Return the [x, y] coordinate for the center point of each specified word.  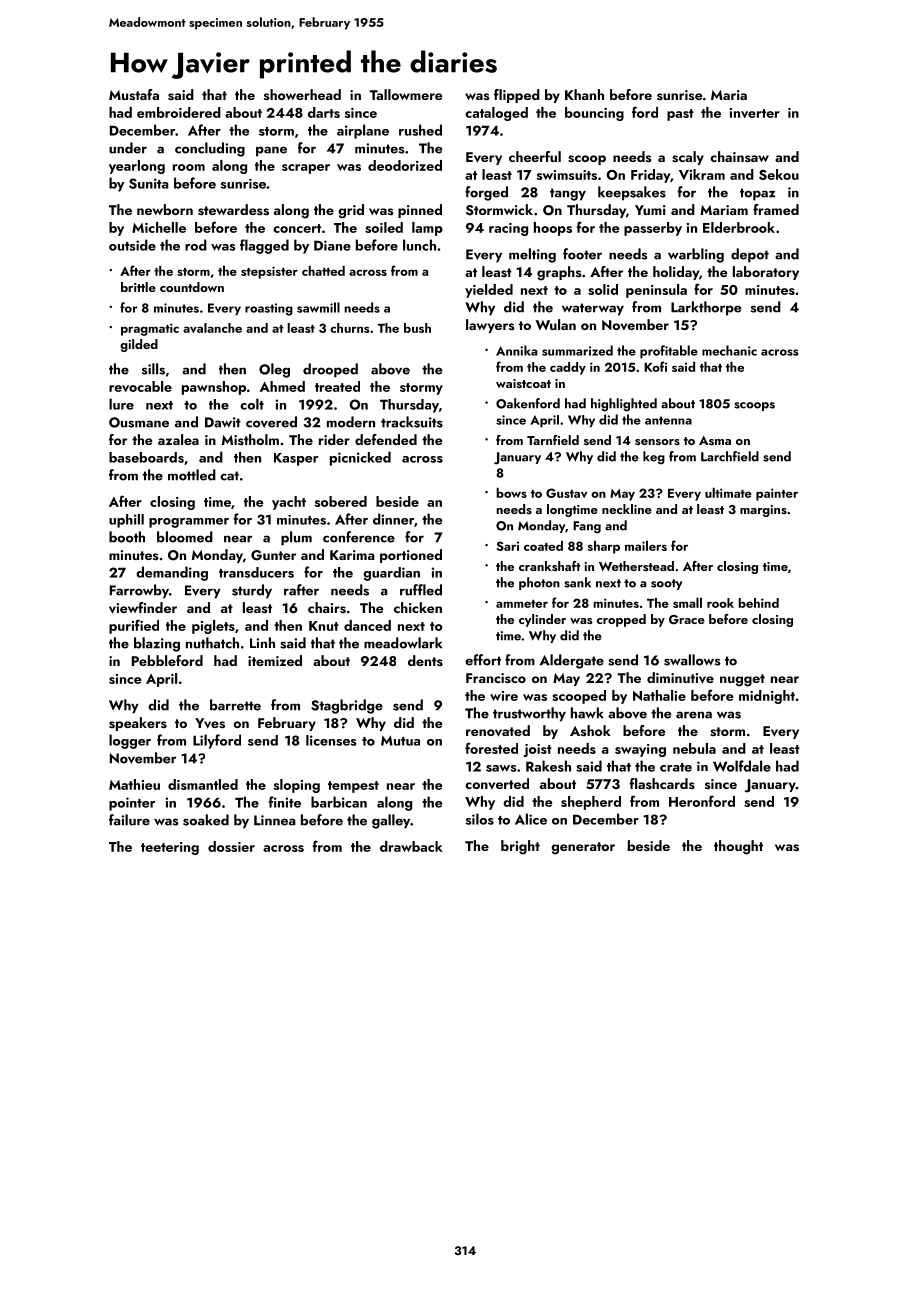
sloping [297, 786]
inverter [755, 113]
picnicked [360, 458]
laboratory [766, 273]
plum [296, 538]
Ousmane [139, 422]
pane [271, 151]
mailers [646, 545]
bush [417, 328]
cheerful [535, 156]
